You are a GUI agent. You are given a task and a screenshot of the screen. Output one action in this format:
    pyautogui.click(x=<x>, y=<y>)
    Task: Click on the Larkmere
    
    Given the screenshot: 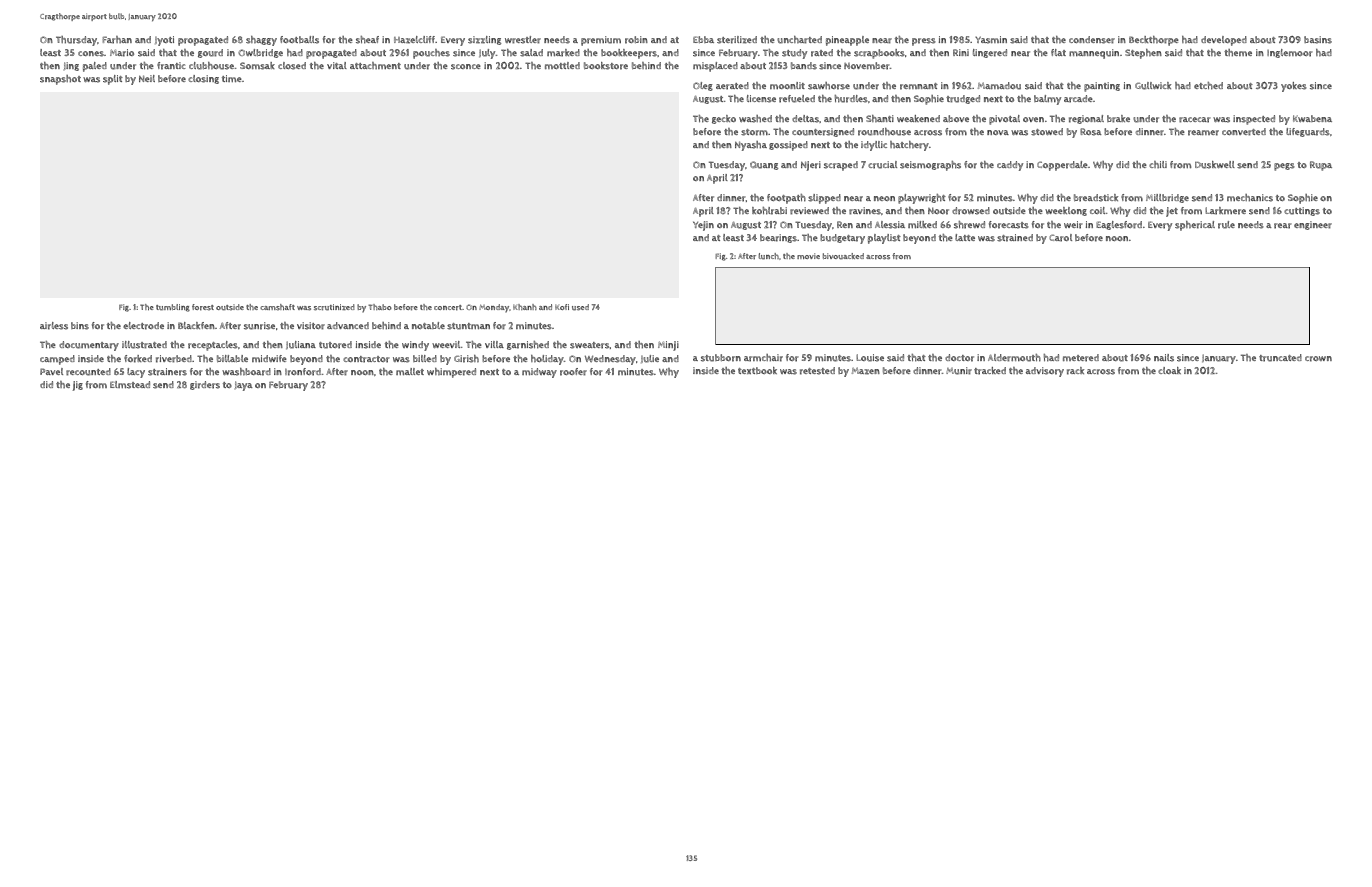 What is the action you would take?
    pyautogui.click(x=1225, y=211)
